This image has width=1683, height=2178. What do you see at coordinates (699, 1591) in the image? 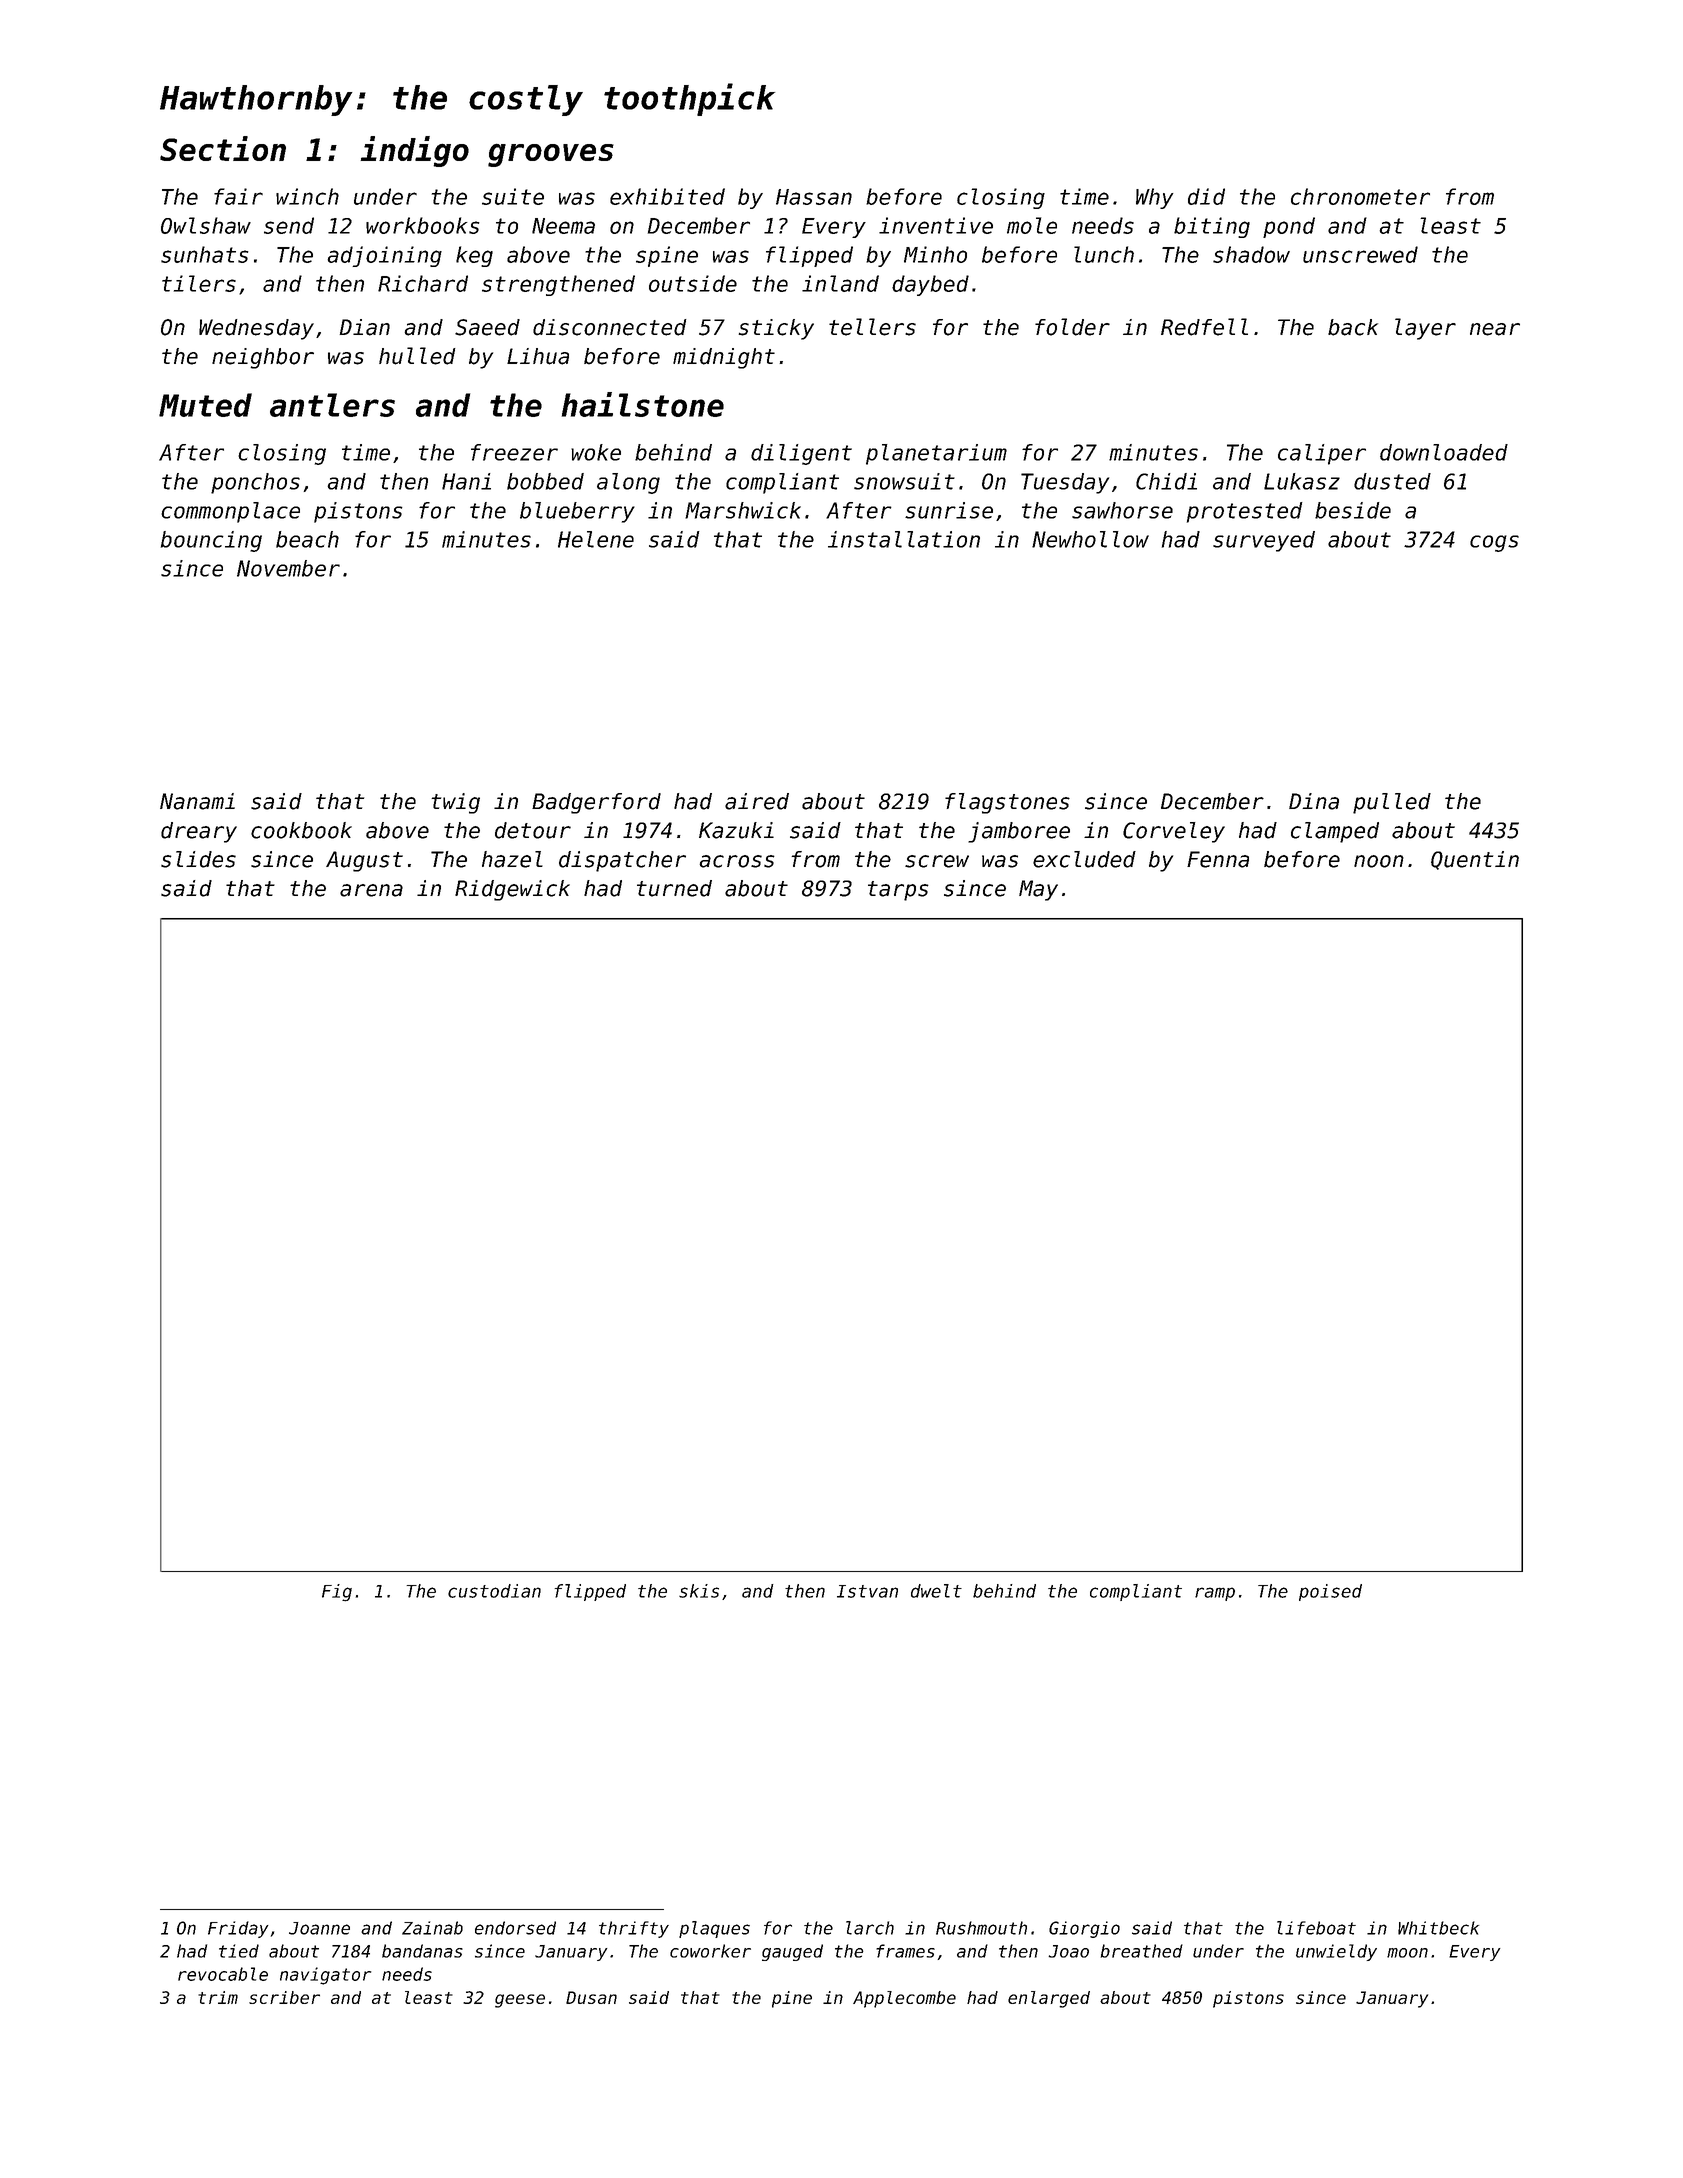
I see `skis` at bounding box center [699, 1591].
